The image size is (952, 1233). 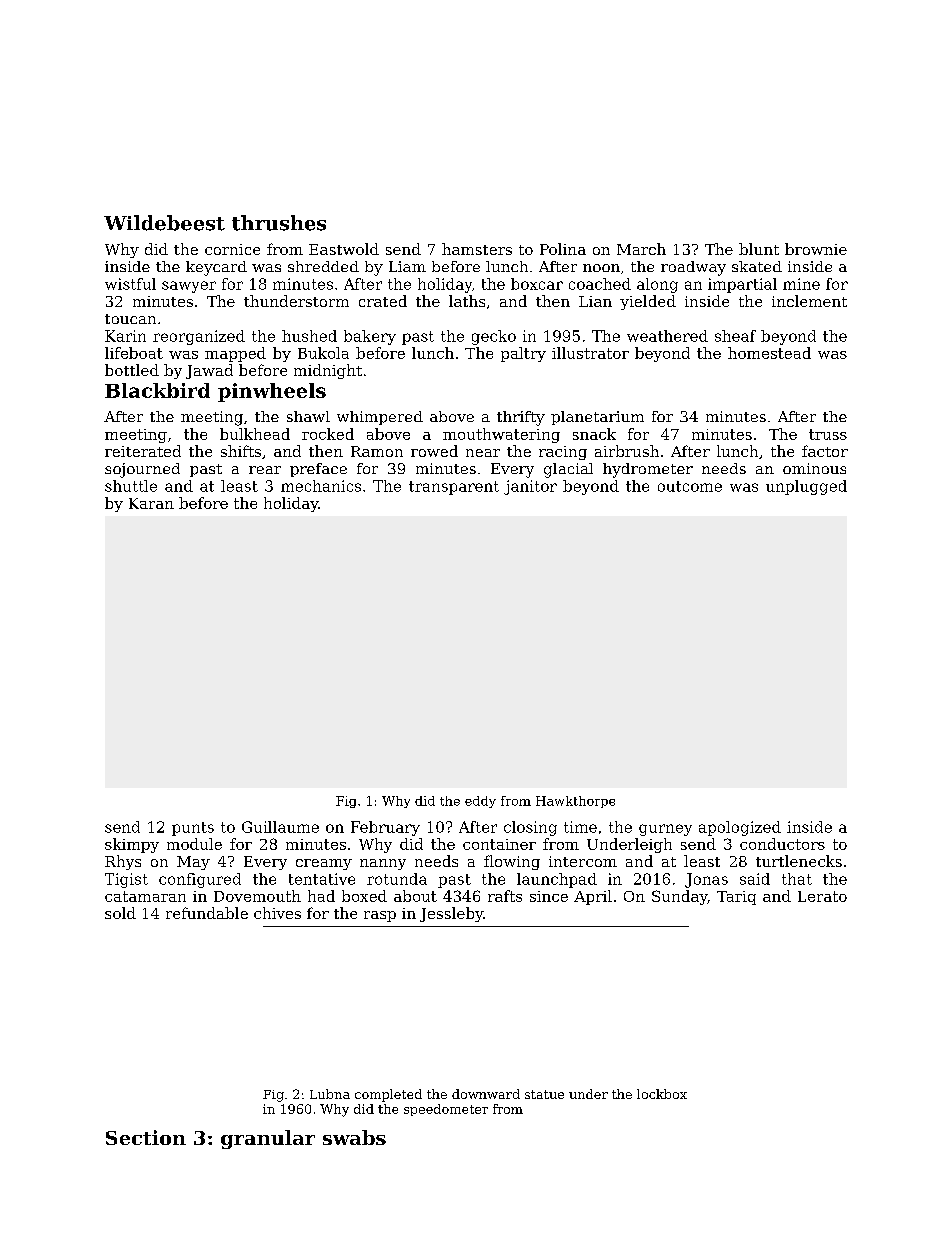 I want to click on shredded, so click(x=323, y=266).
